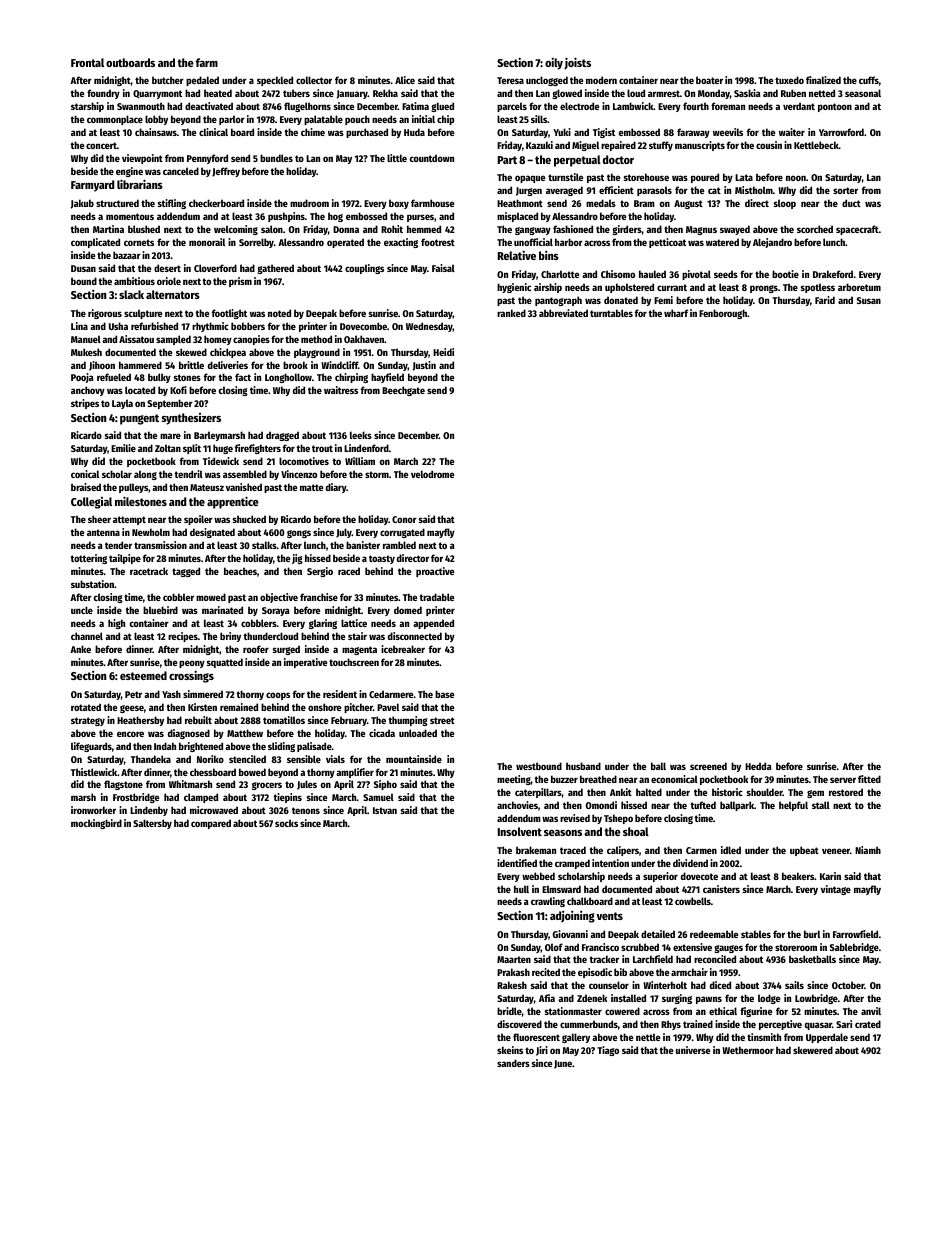 This image has width=952, height=1233. Describe the element at coordinates (758, 766) in the image. I see `Hedda` at that location.
